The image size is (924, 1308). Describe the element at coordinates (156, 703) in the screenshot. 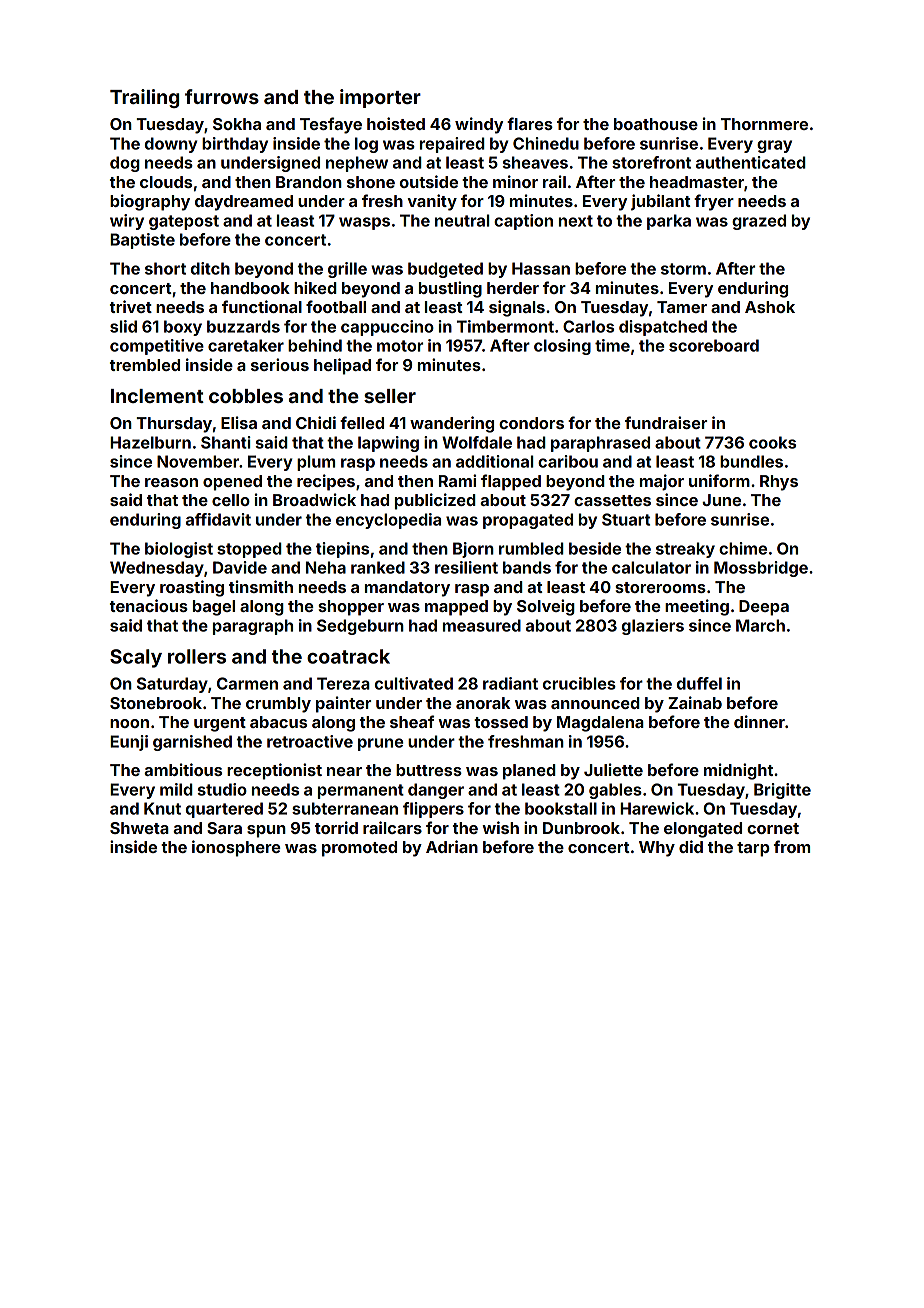

I see `Stonebrook` at that location.
